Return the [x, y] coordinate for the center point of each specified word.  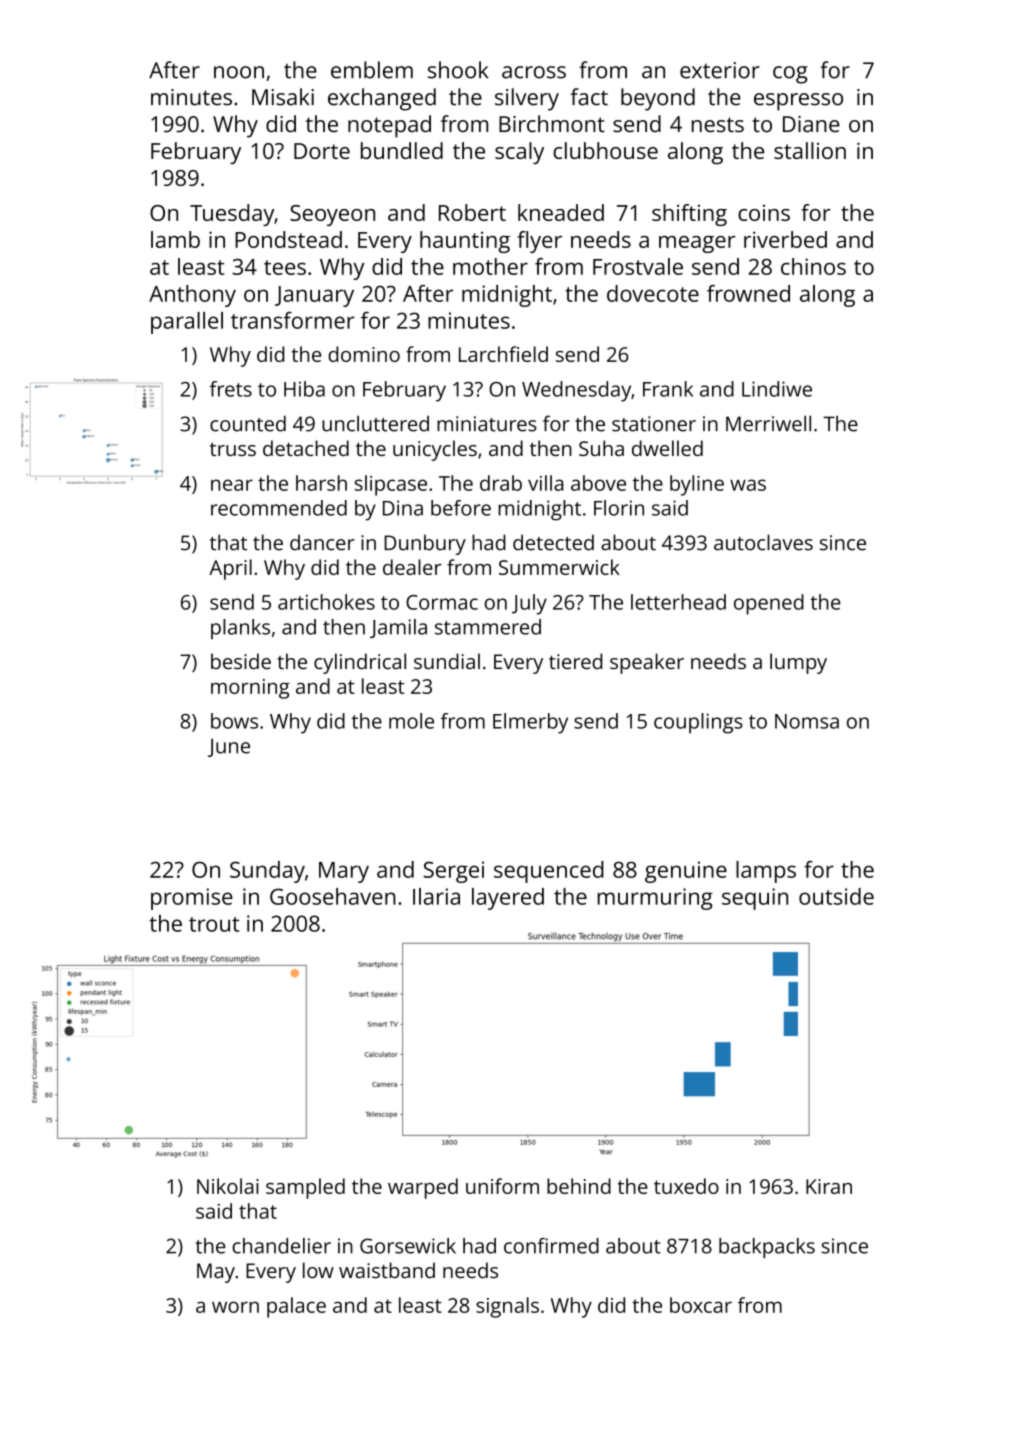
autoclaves [763, 542]
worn [235, 1307]
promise [192, 899]
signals [507, 1307]
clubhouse [605, 150]
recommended [279, 508]
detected [553, 542]
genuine [686, 872]
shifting [689, 215]
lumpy [798, 663]
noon [239, 72]
